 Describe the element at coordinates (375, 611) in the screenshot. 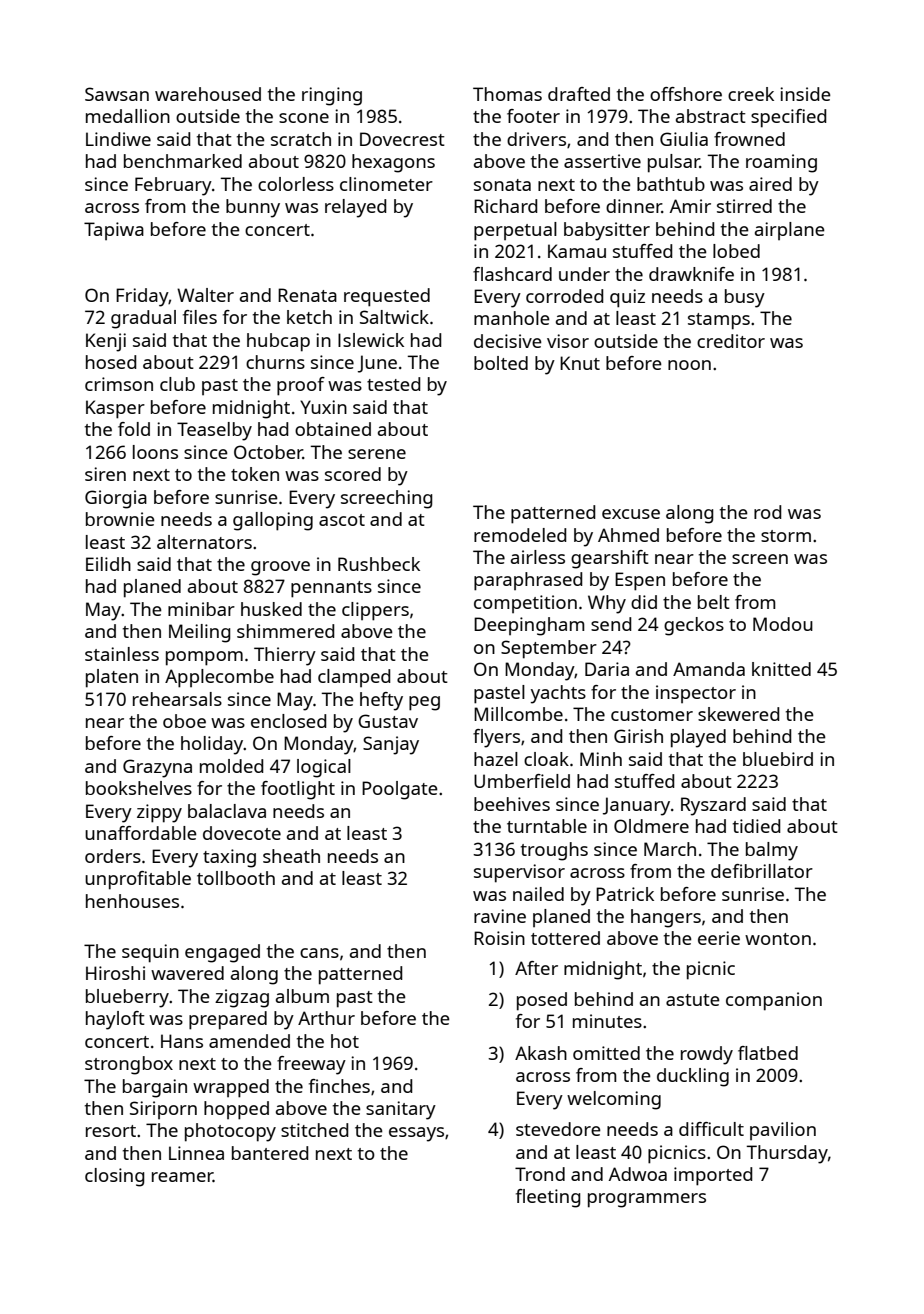

I see `clippers` at that location.
